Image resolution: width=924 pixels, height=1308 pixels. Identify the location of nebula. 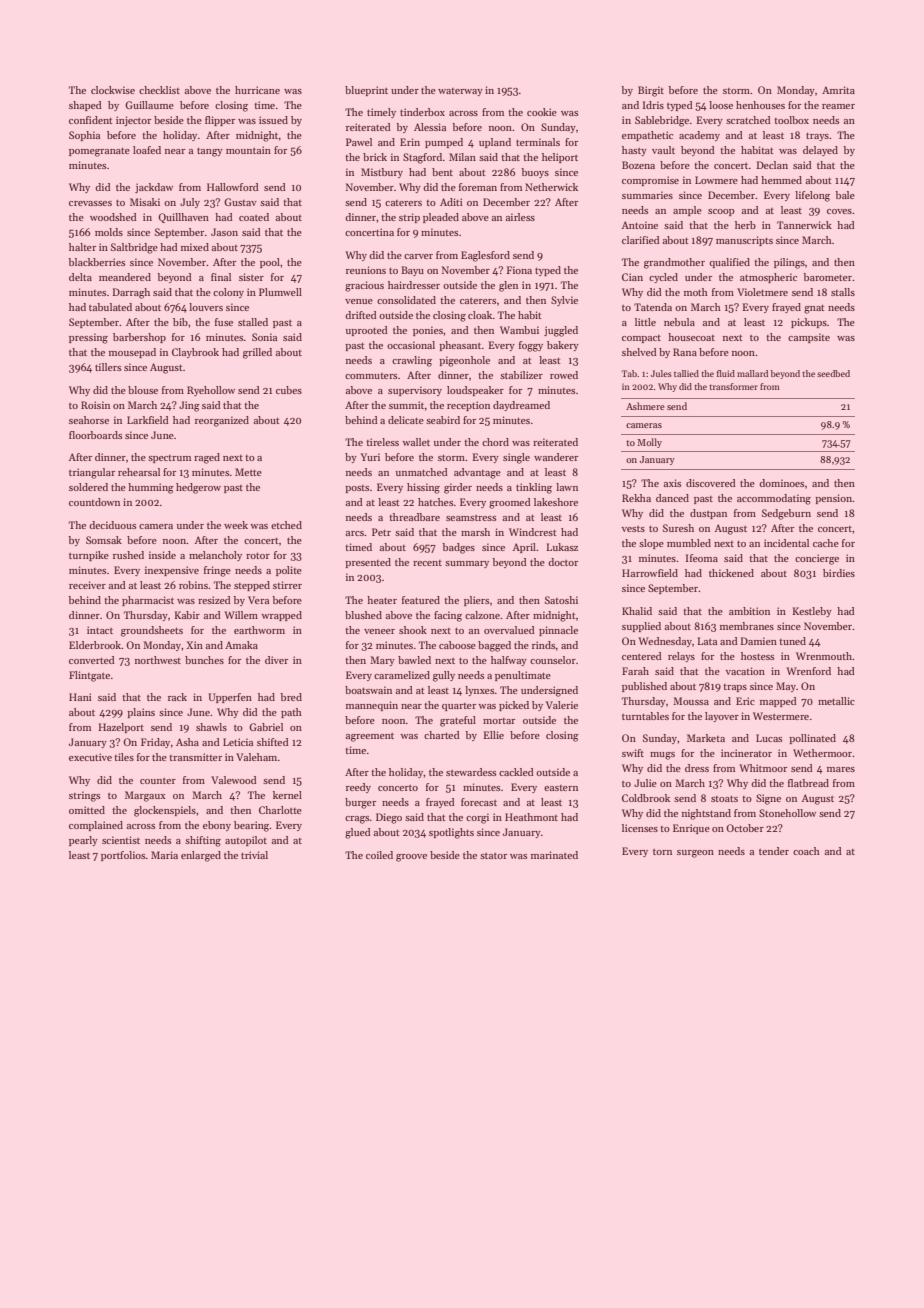
(679, 322).
